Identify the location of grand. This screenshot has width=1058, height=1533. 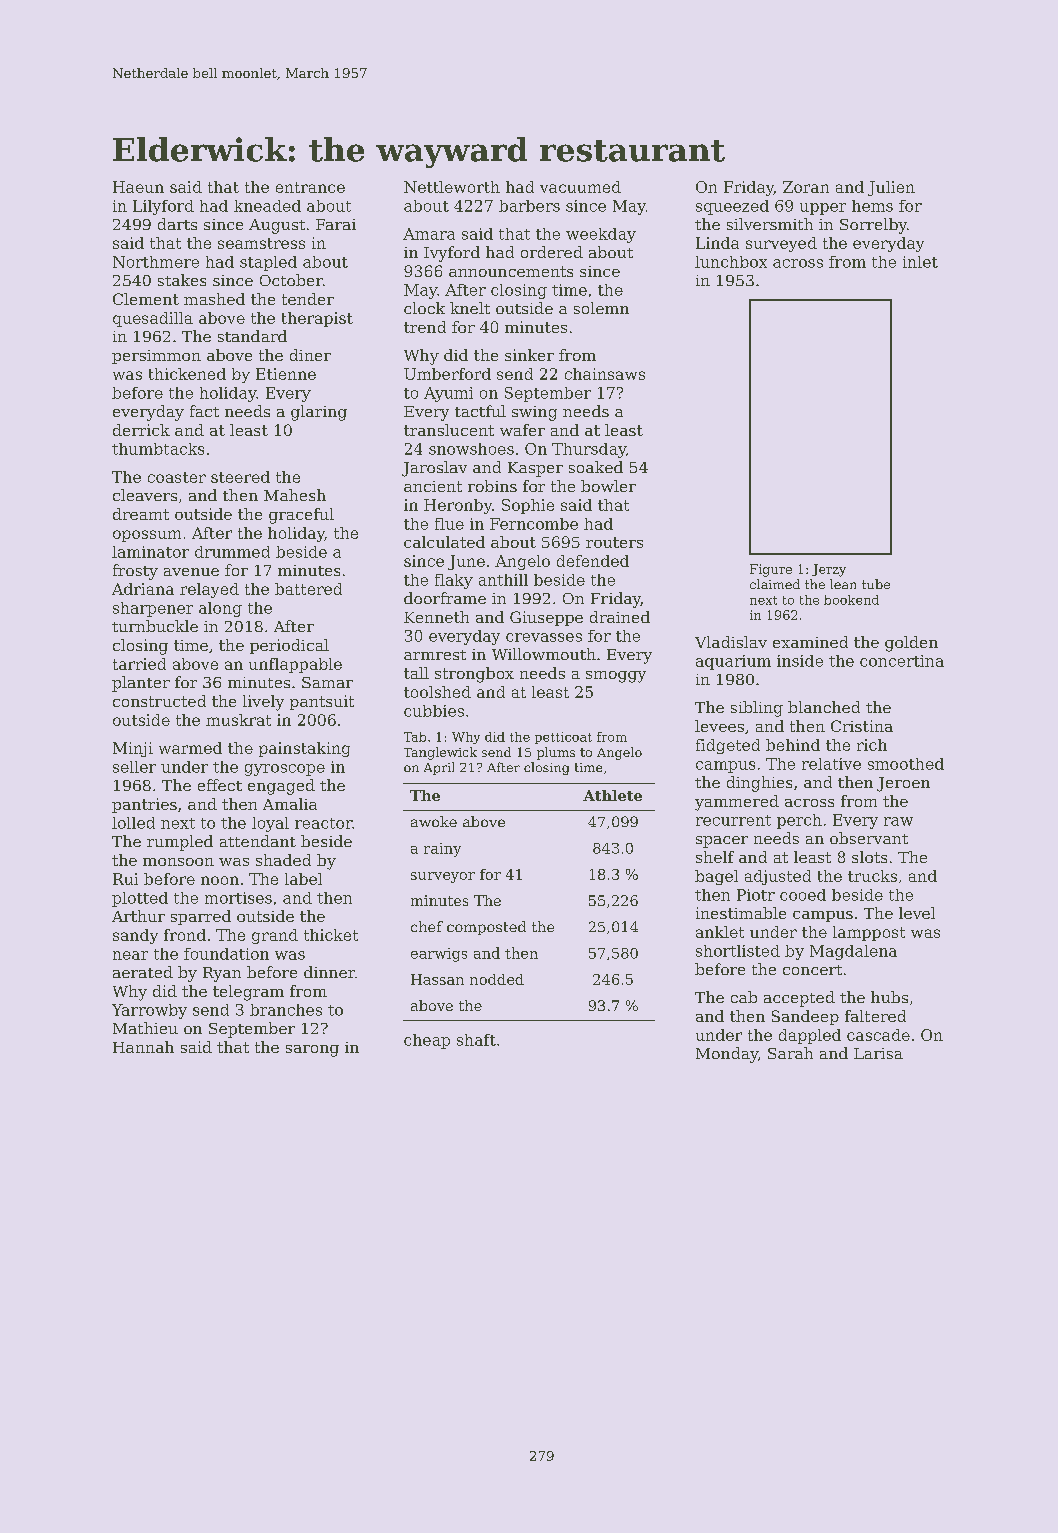
(275, 936).
